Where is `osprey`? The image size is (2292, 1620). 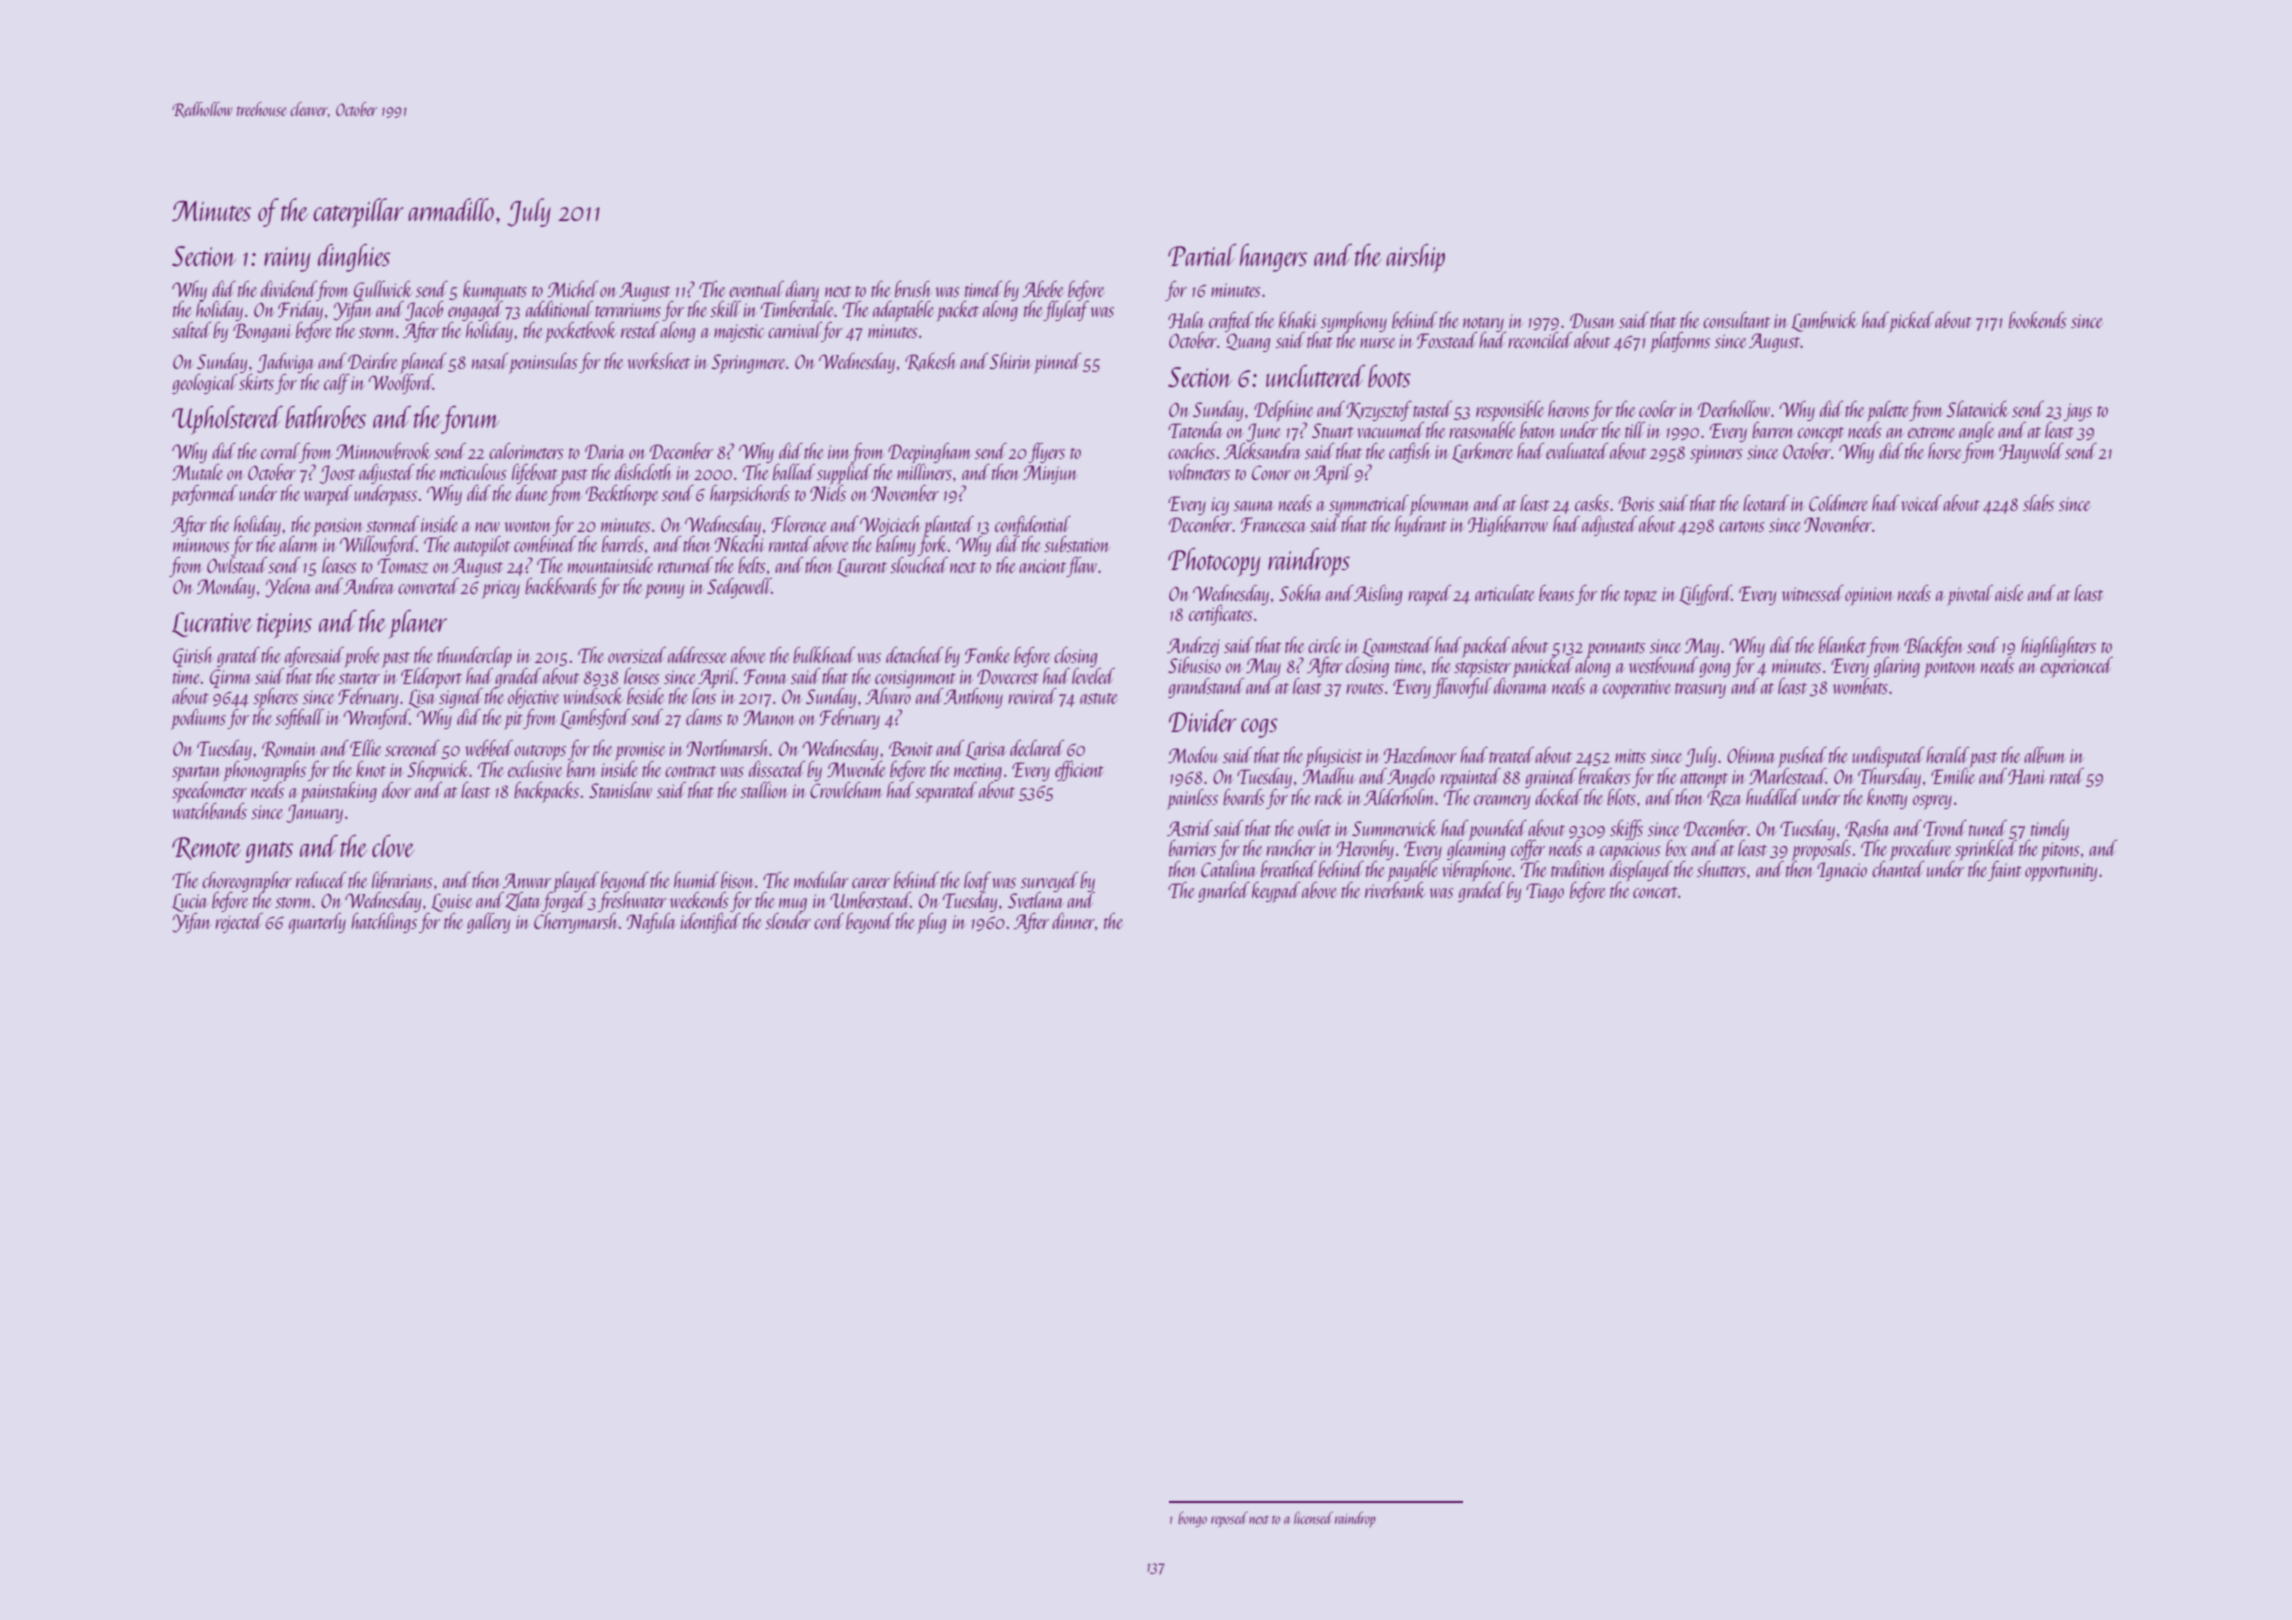
osprey is located at coordinates (1932, 802).
